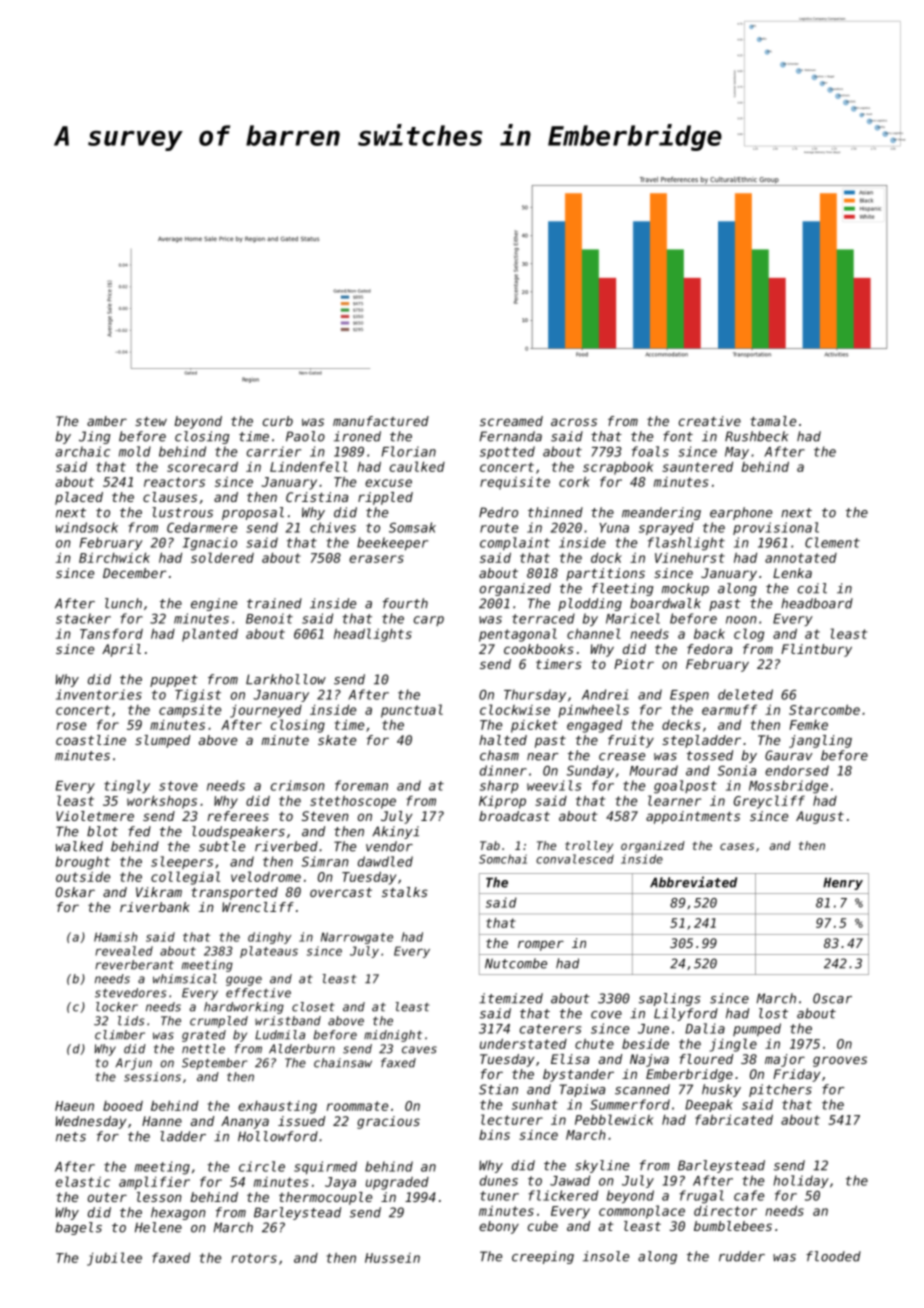 This screenshot has width=924, height=1308. Describe the element at coordinates (773, 421) in the screenshot. I see `tamale` at that location.
